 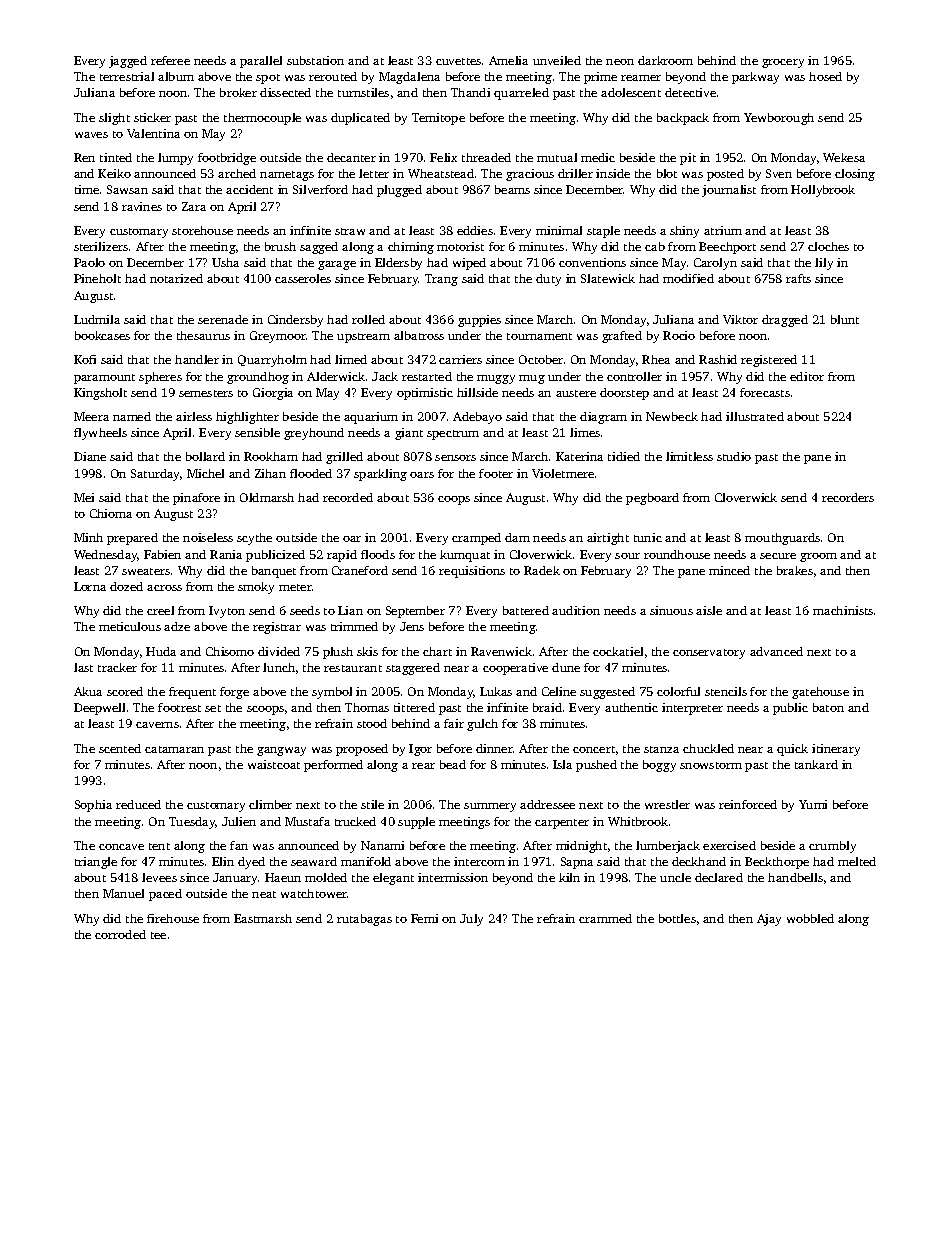 What do you see at coordinates (465, 556) in the screenshot?
I see `kumquat` at bounding box center [465, 556].
